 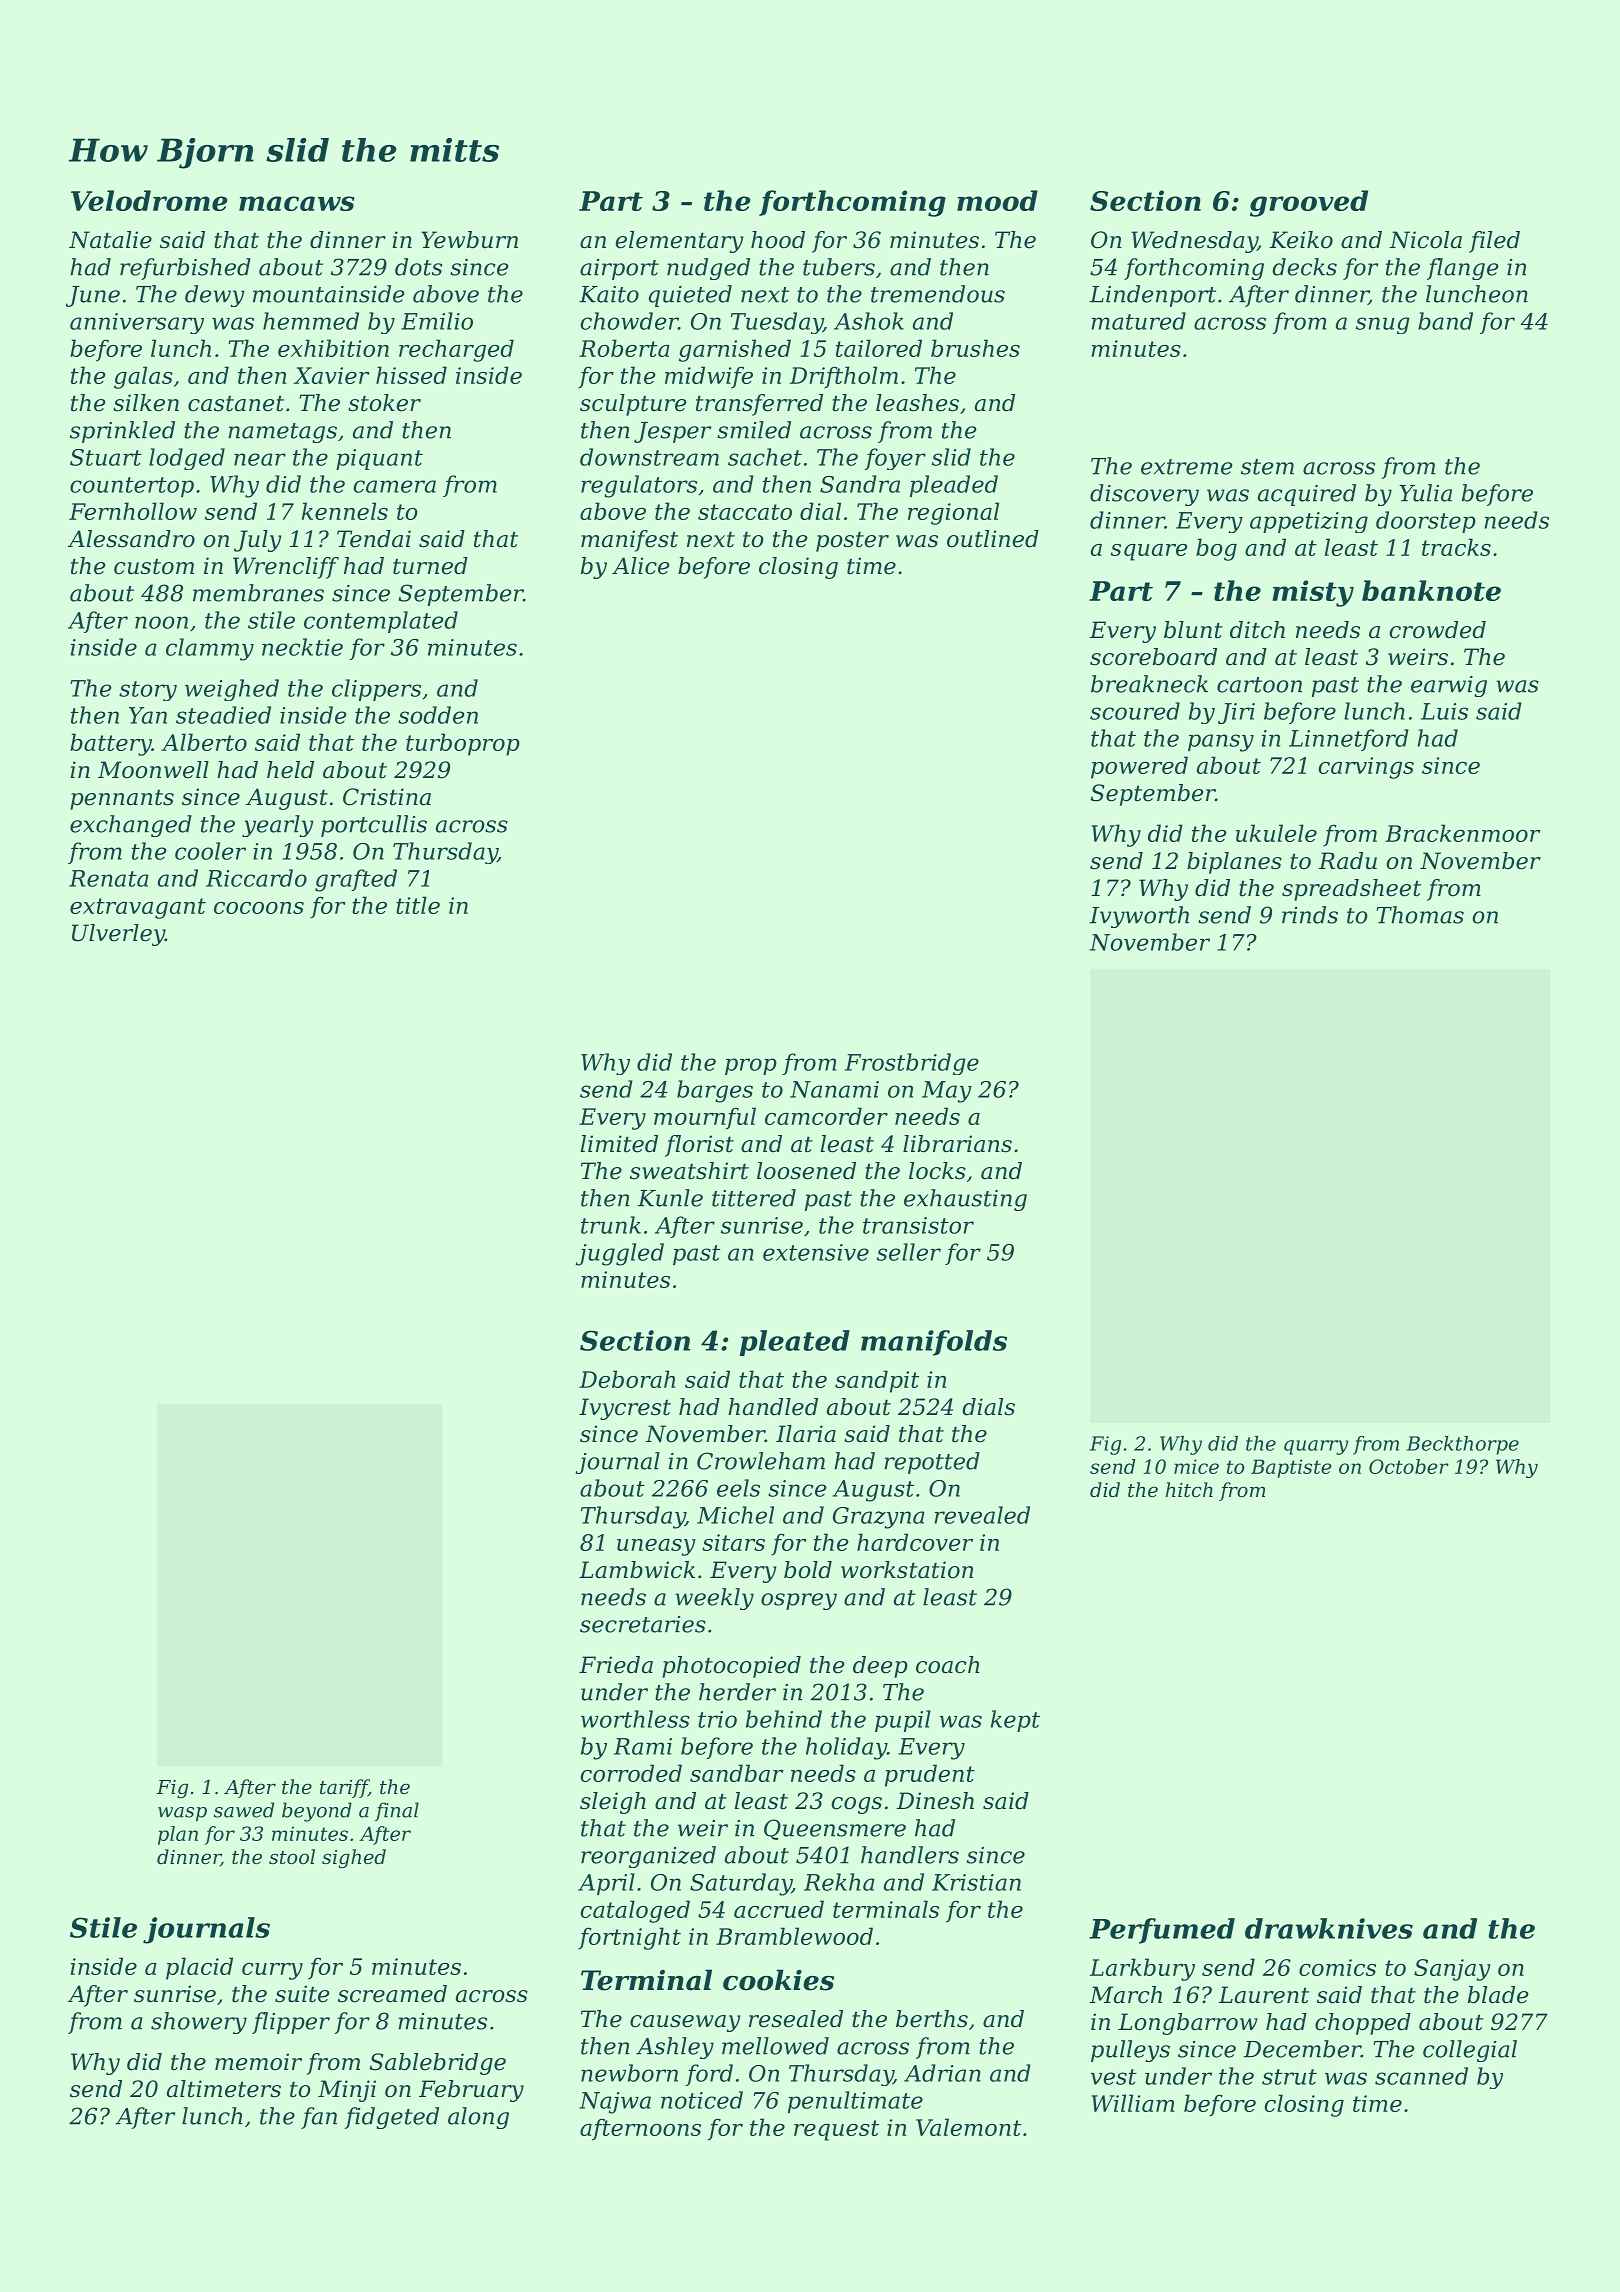 I want to click on William, so click(x=1133, y=2103).
